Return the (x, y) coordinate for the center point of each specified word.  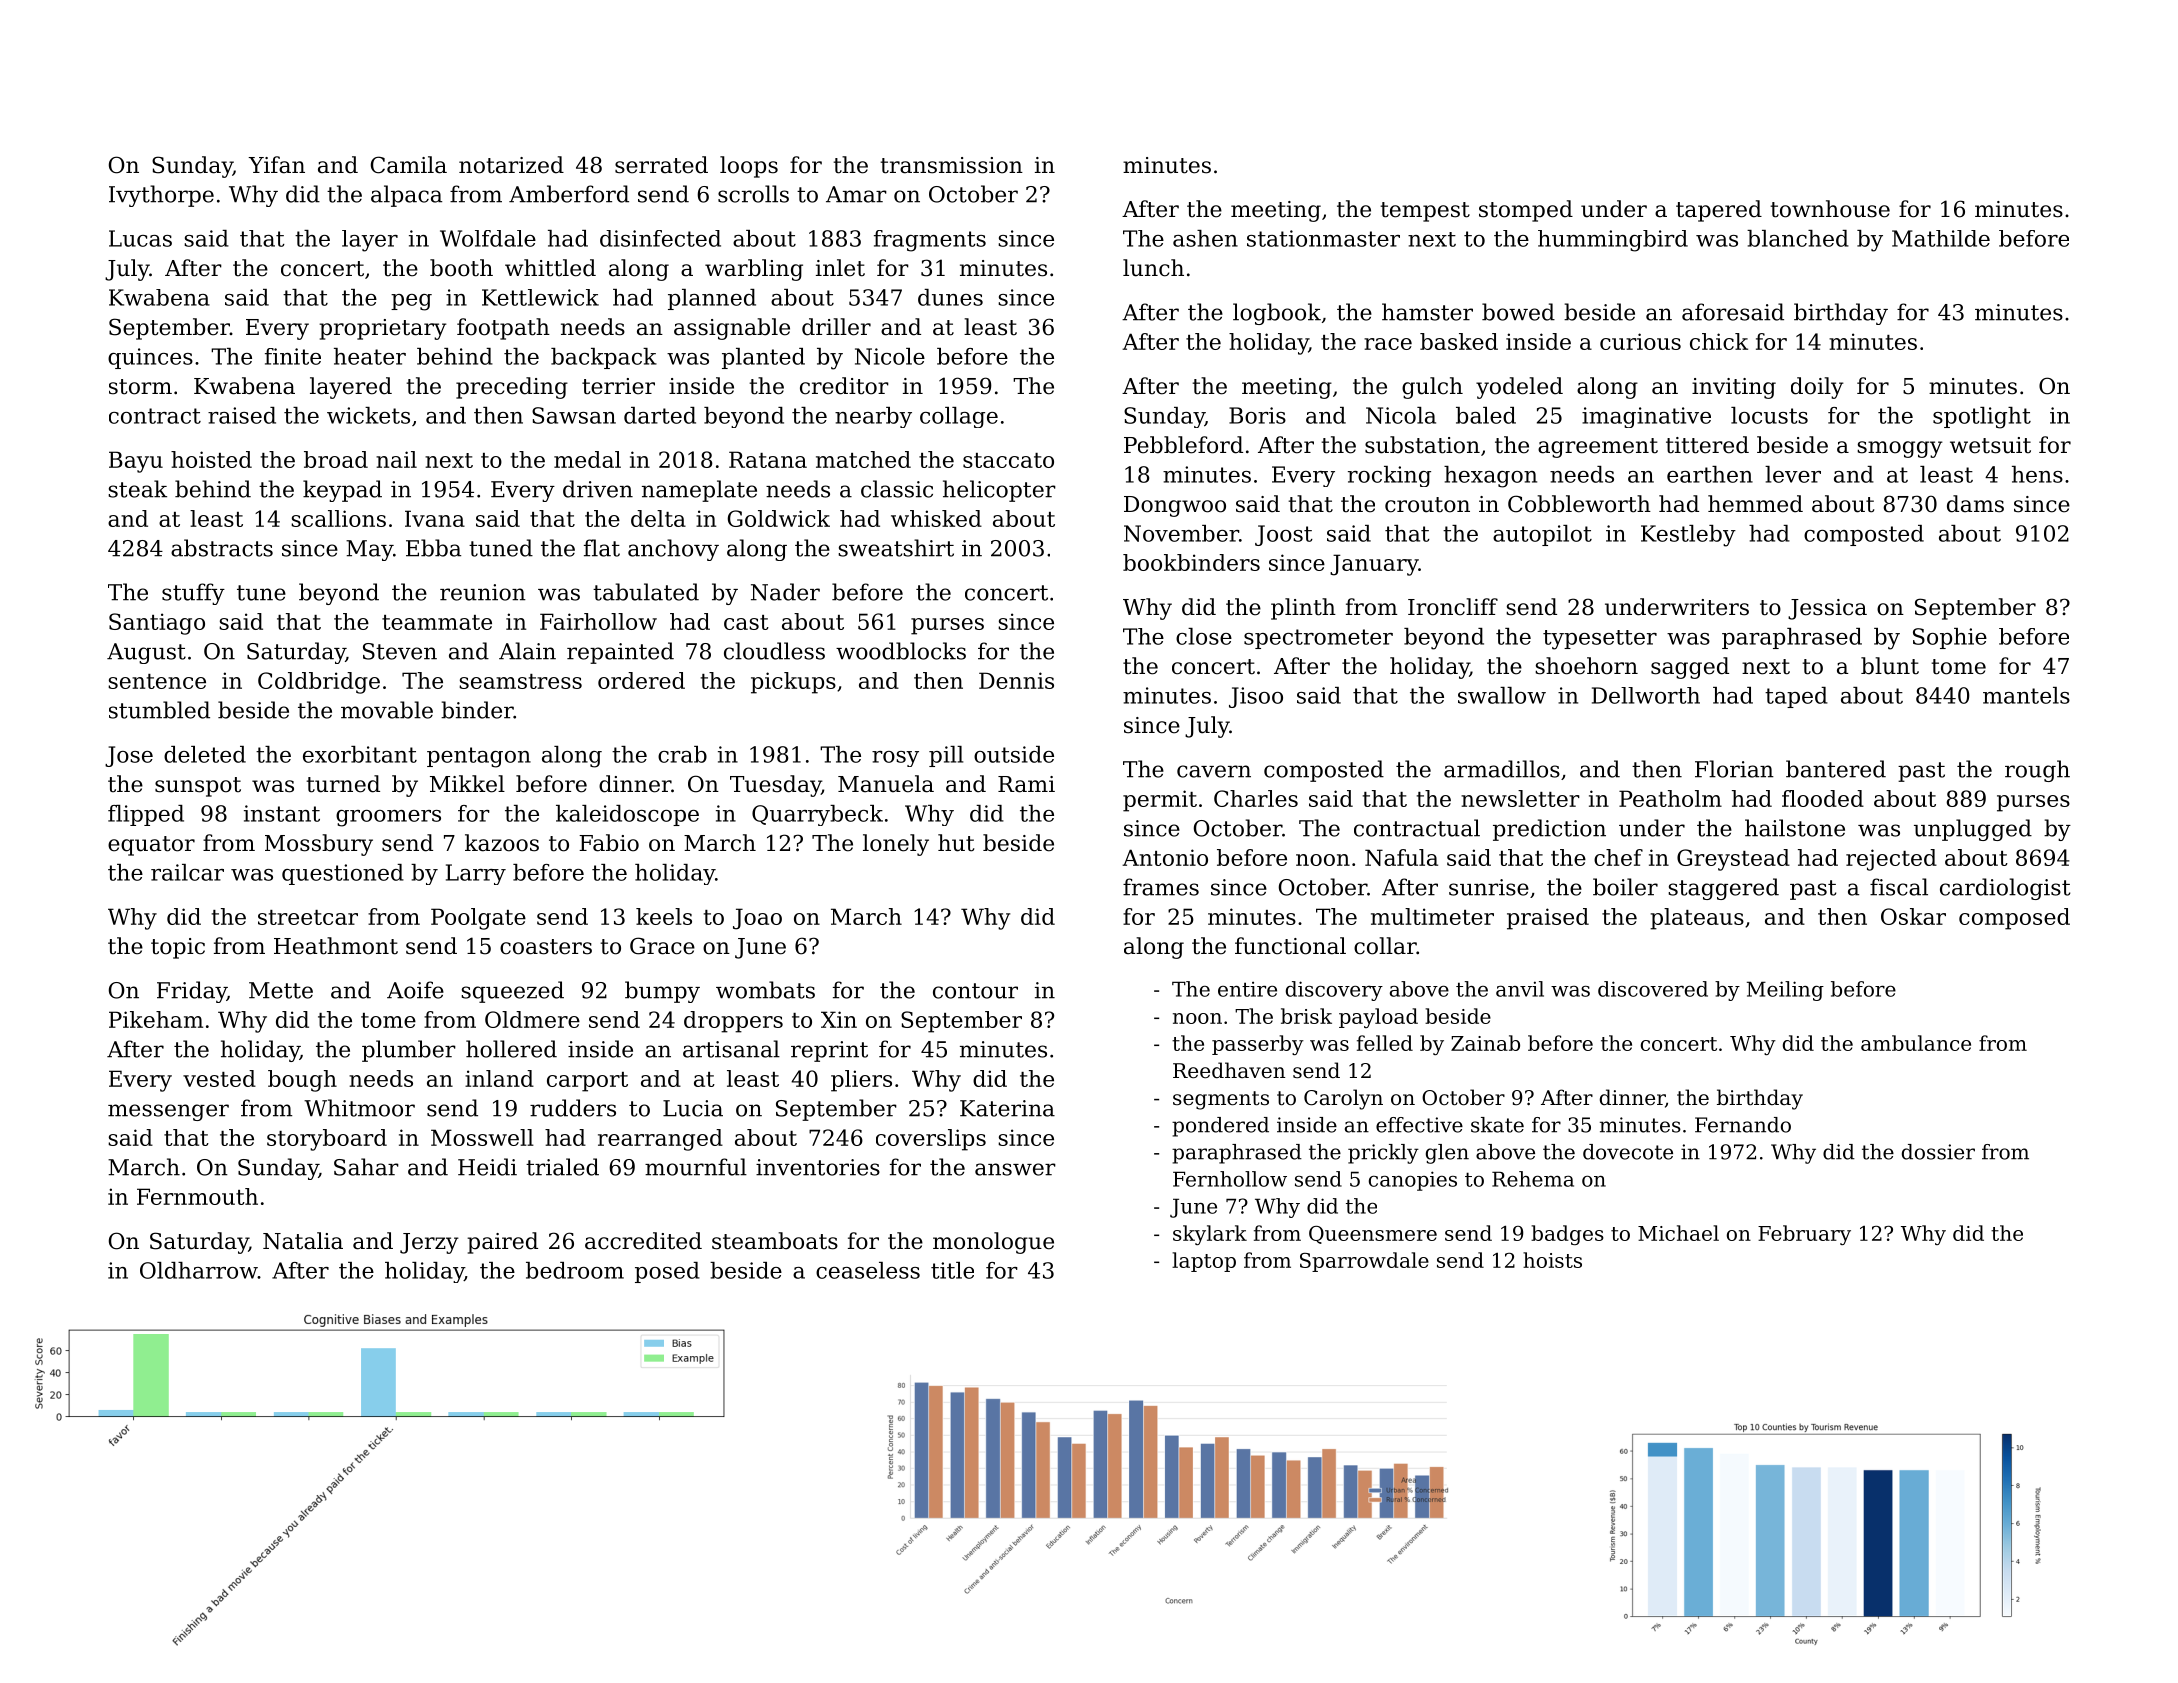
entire (1247, 989)
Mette (281, 990)
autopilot (1542, 535)
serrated (661, 165)
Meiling (1785, 991)
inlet (840, 268)
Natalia (303, 1241)
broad (336, 459)
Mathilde (1941, 238)
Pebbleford (1183, 445)
